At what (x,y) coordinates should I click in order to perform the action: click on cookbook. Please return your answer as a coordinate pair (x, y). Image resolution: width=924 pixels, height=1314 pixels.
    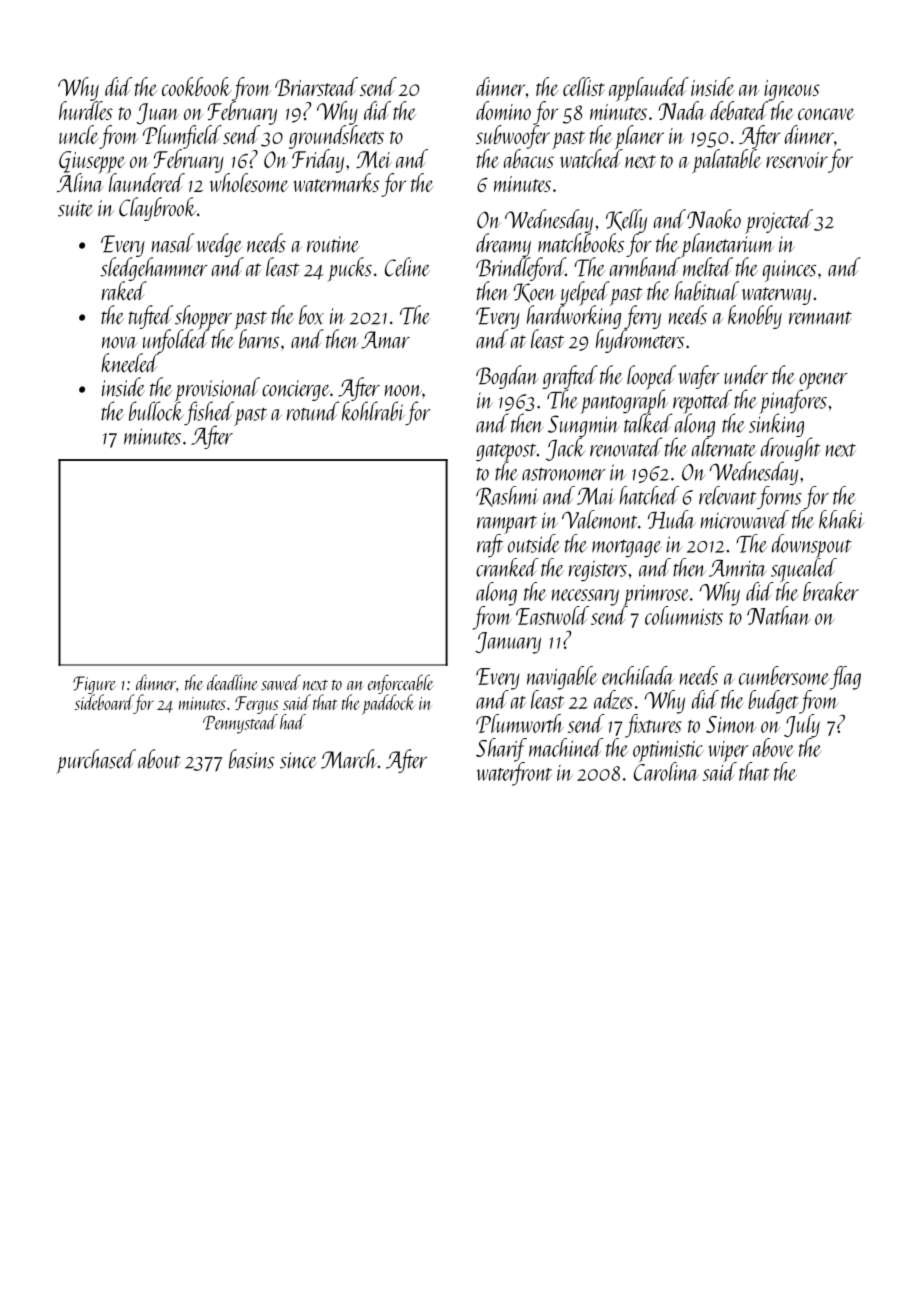
    Looking at the image, I should click on (197, 86).
